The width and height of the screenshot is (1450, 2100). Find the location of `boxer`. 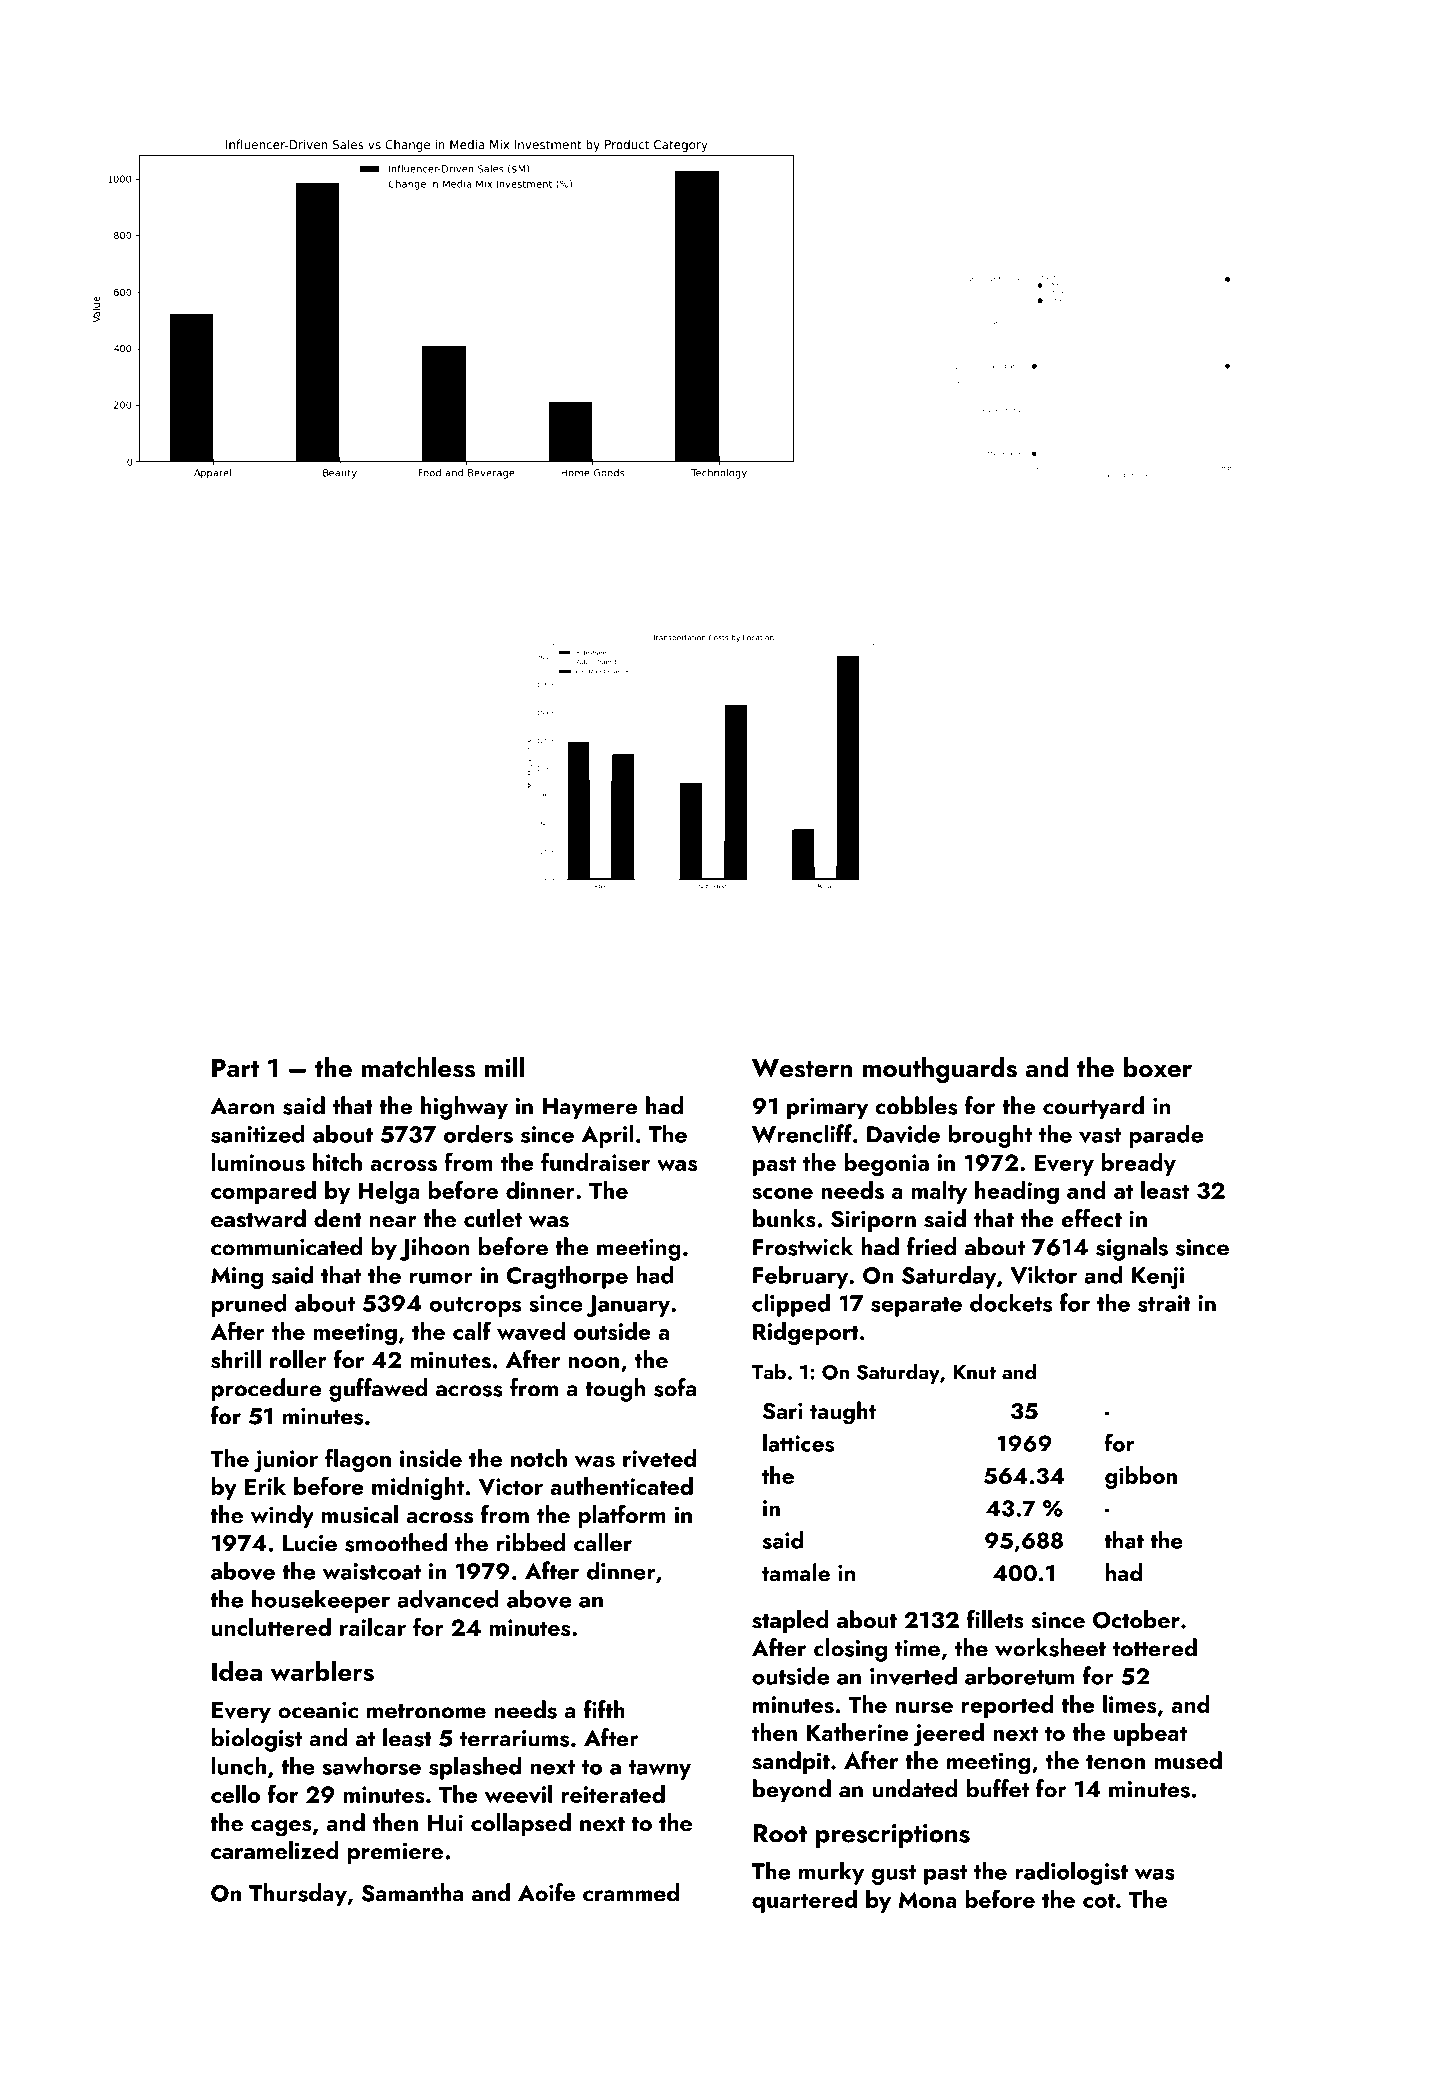

boxer is located at coordinates (1158, 1067).
